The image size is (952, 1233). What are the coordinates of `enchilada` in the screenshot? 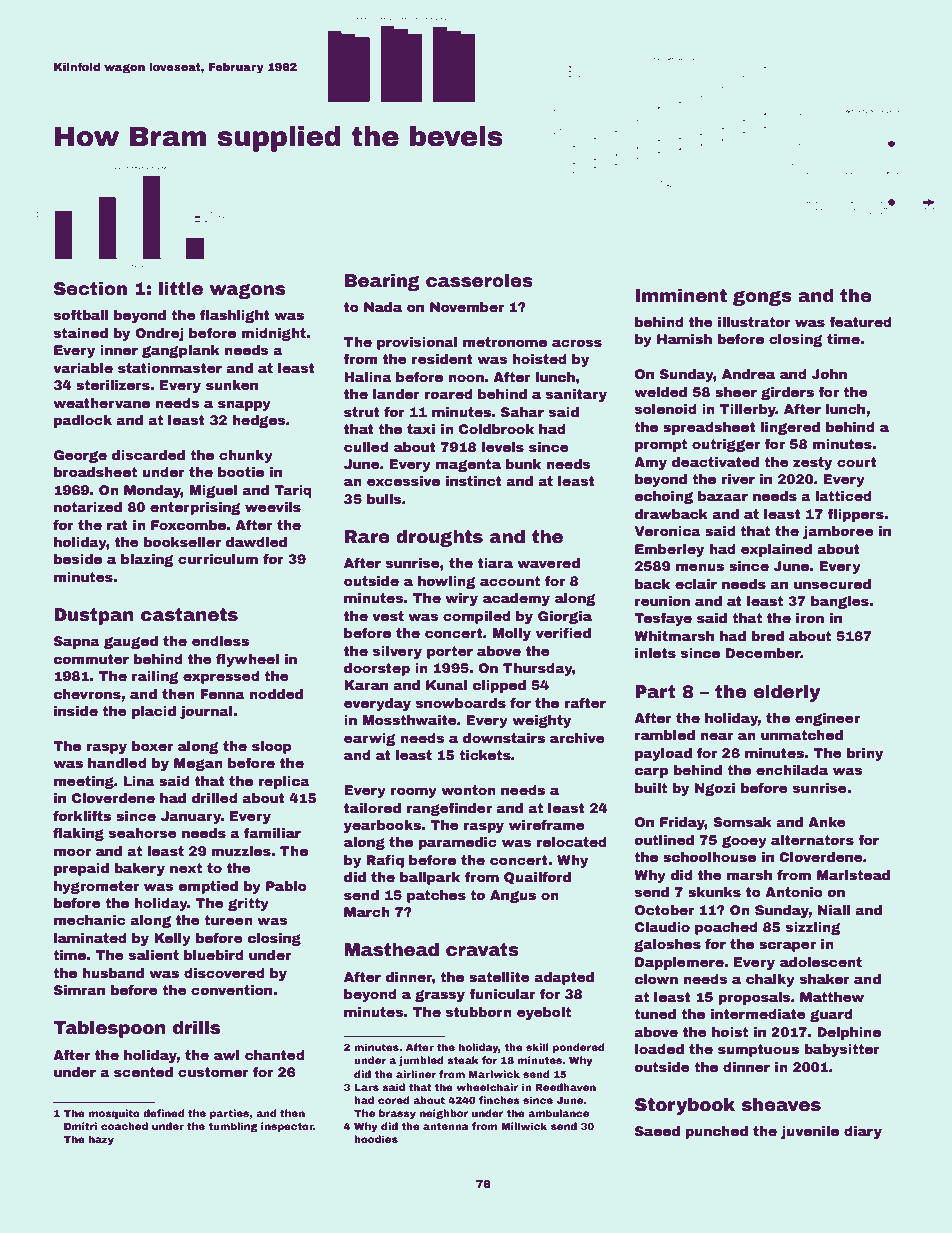 It's located at (792, 770).
